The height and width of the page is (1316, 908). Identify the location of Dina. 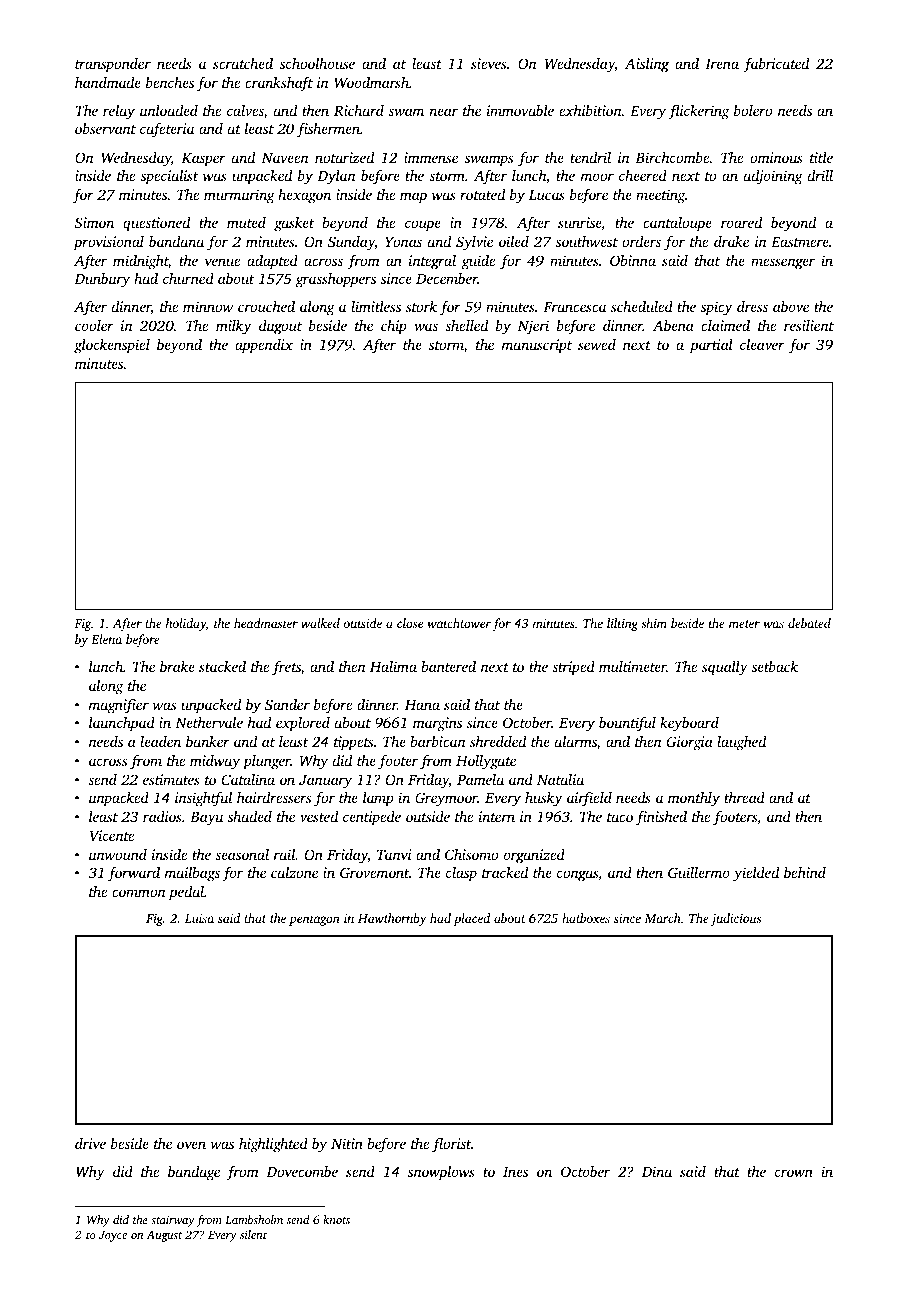
(657, 1171).
